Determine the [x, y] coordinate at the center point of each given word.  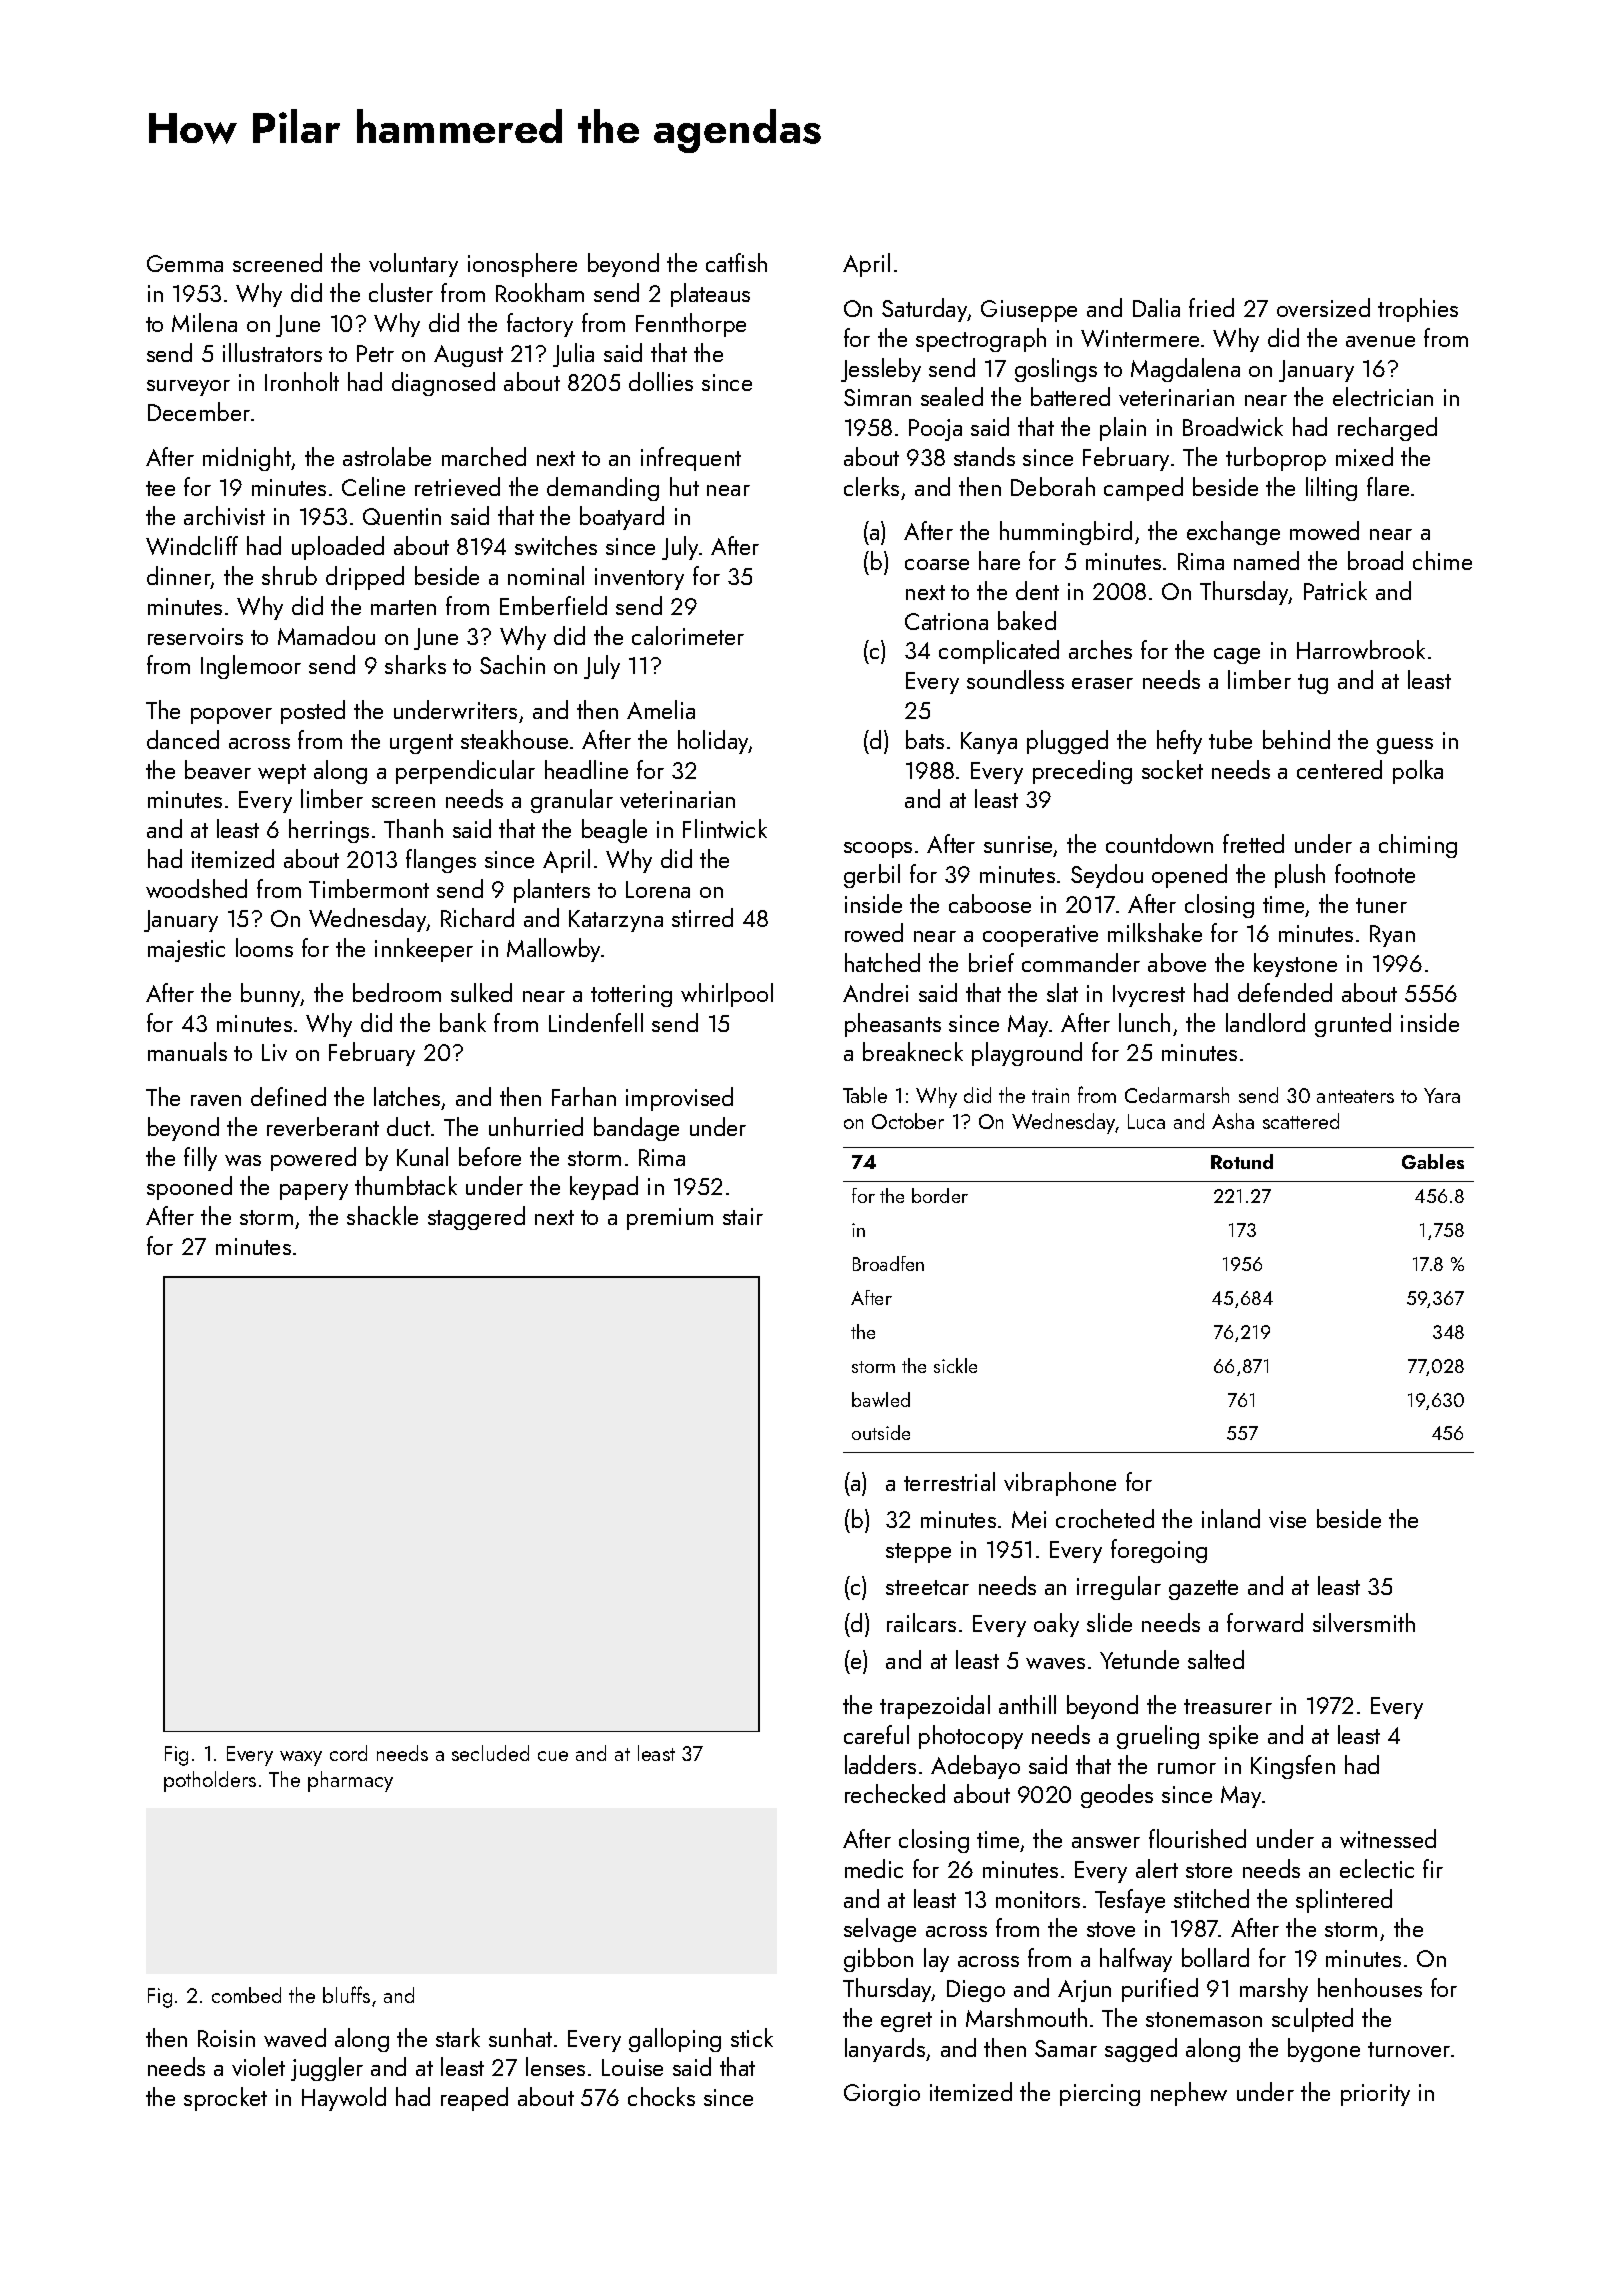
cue [553, 1756]
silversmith [1364, 1622]
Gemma [185, 263]
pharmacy [350, 1781]
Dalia [1156, 307]
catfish [736, 262]
